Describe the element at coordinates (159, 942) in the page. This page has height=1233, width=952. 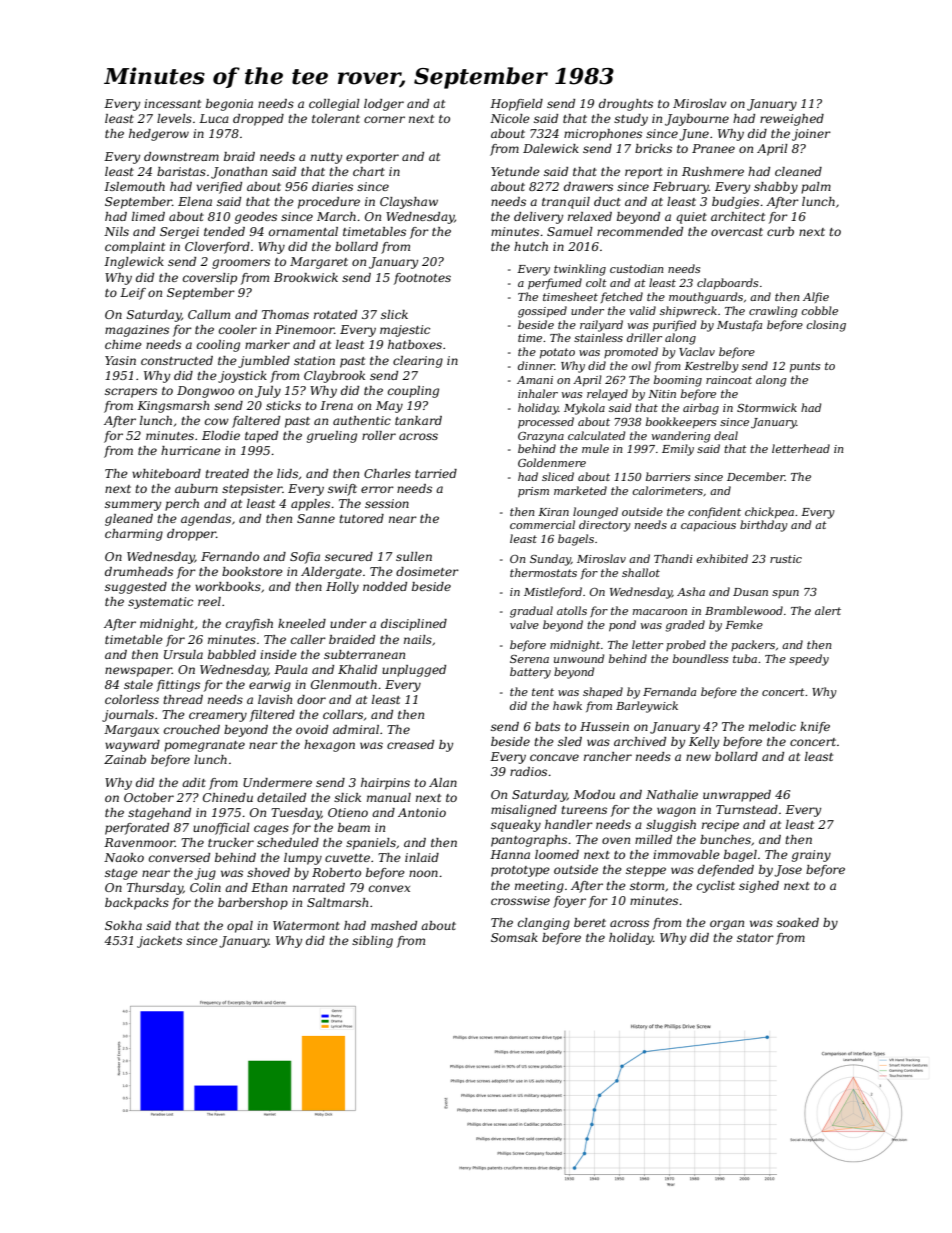
I see `jackets` at that location.
